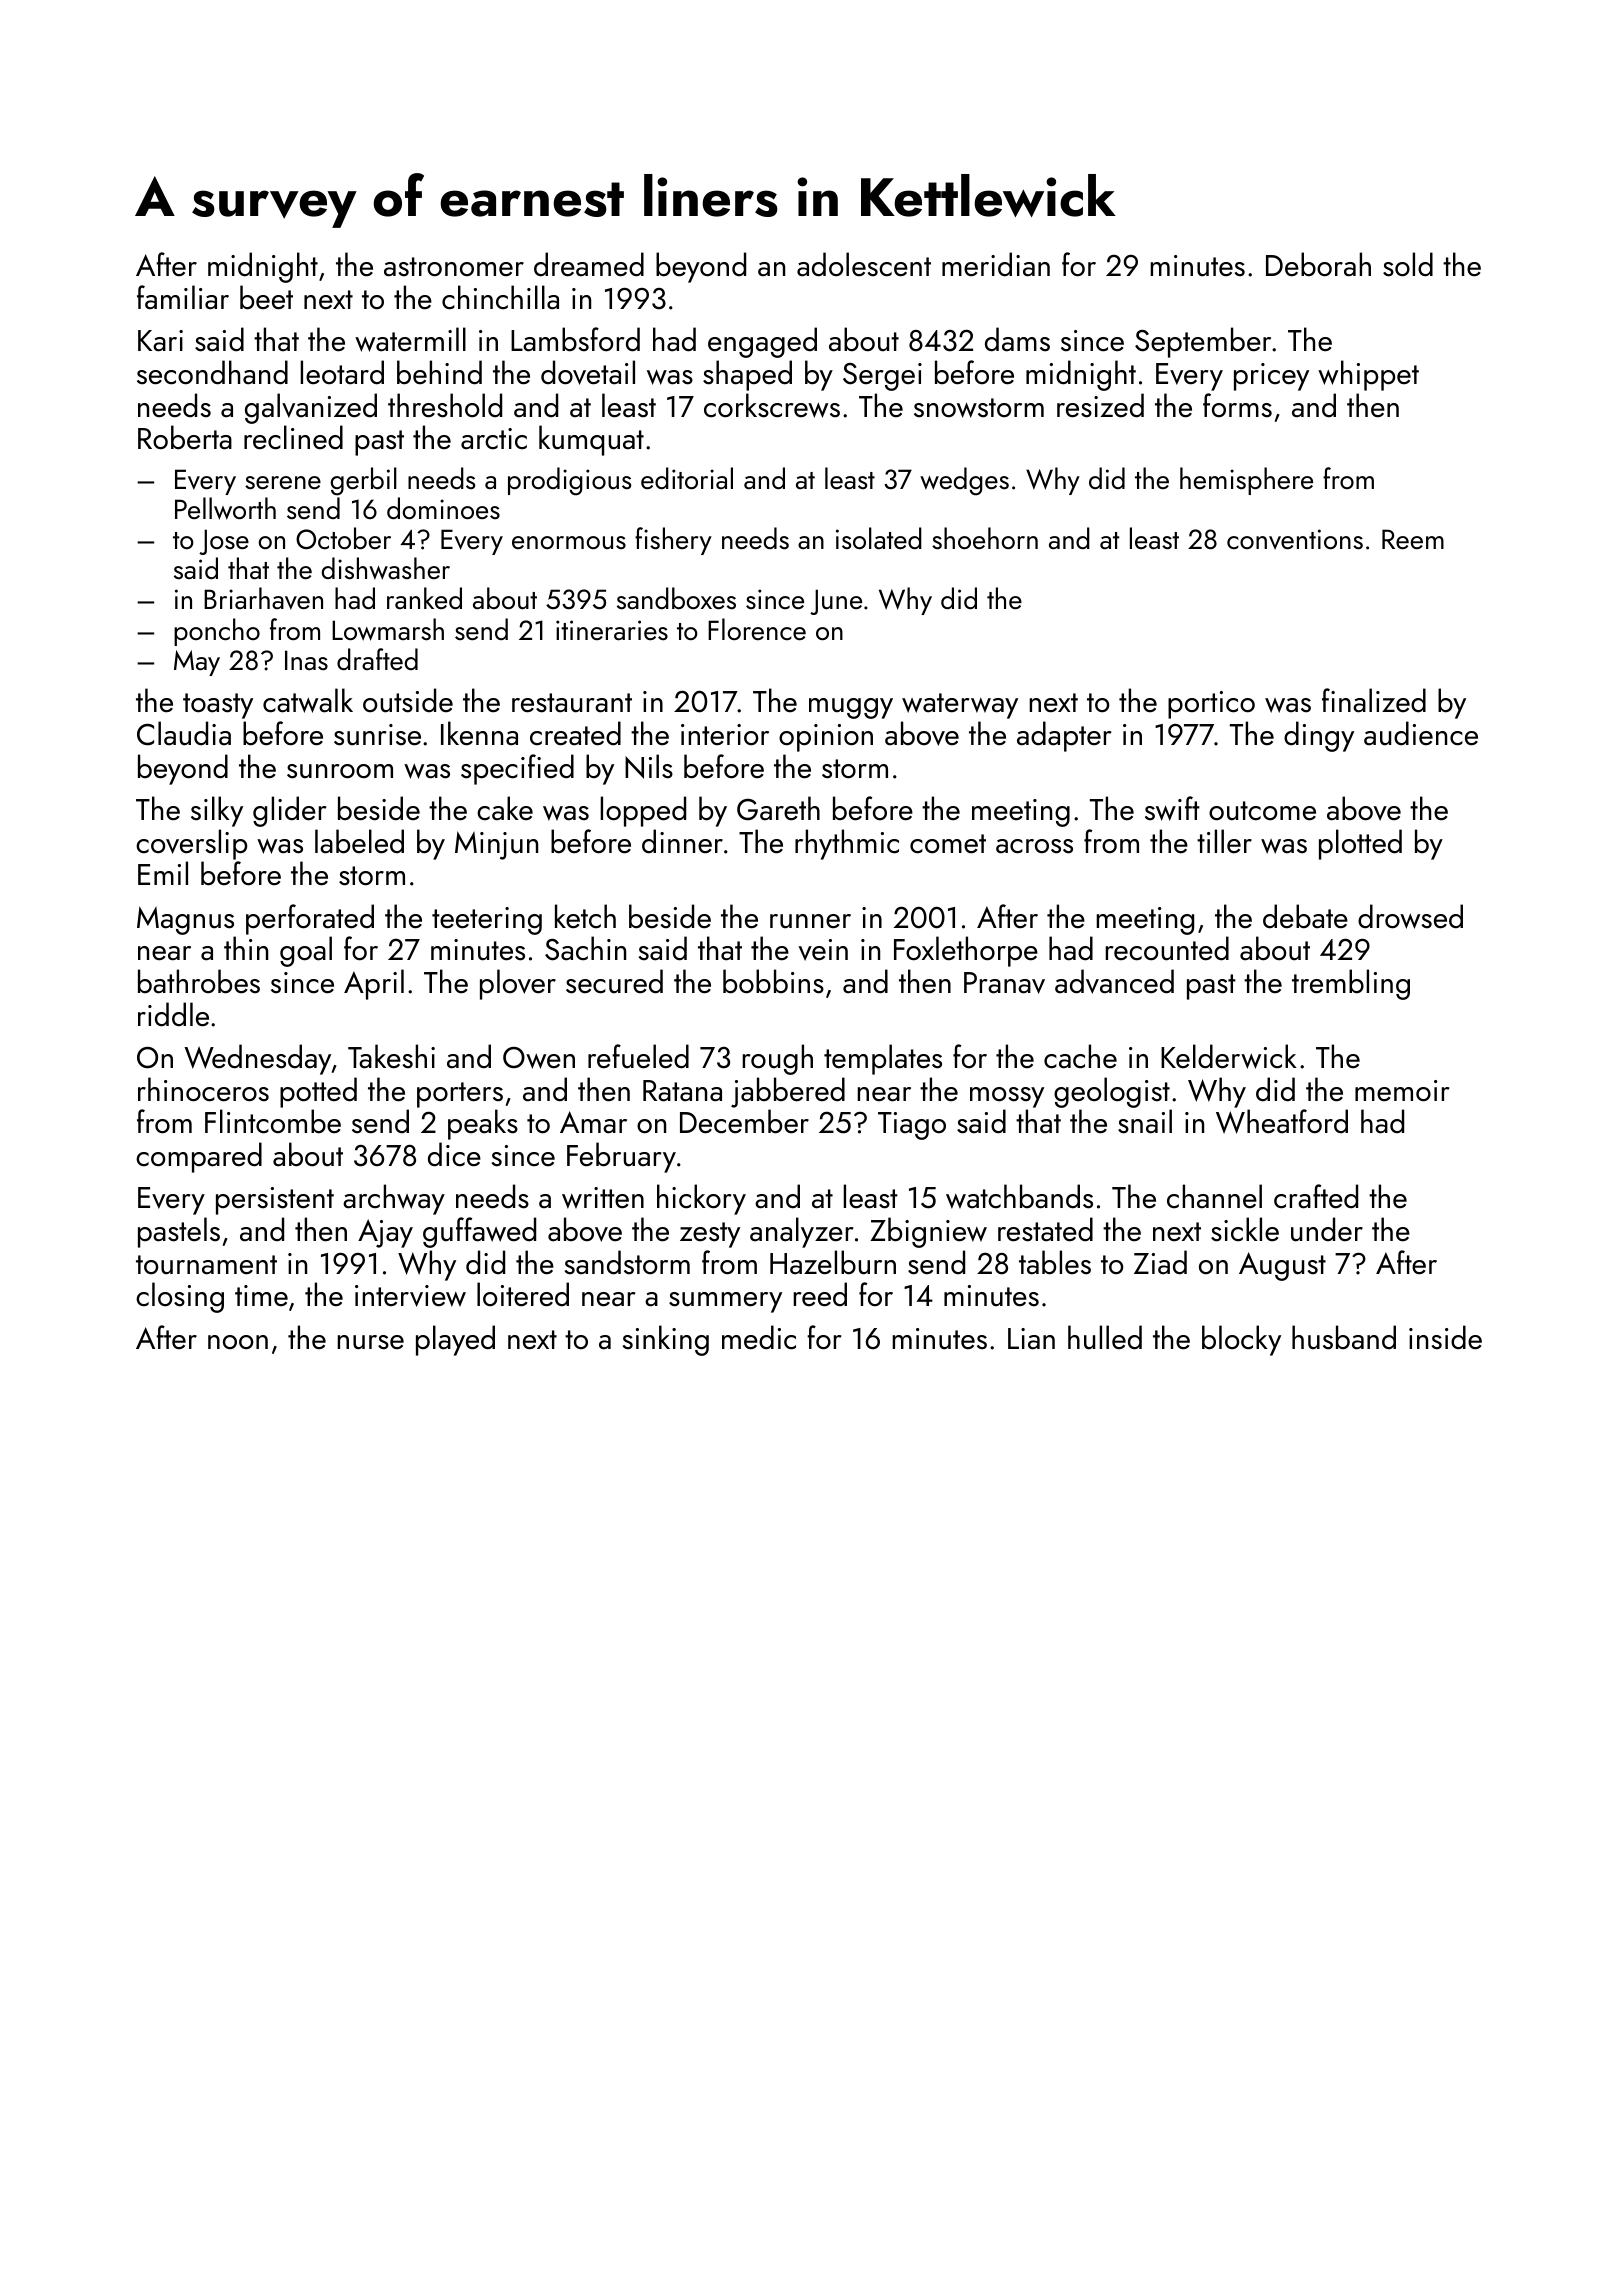 The height and width of the screenshot is (2292, 1620). I want to click on medic, so click(759, 1337).
